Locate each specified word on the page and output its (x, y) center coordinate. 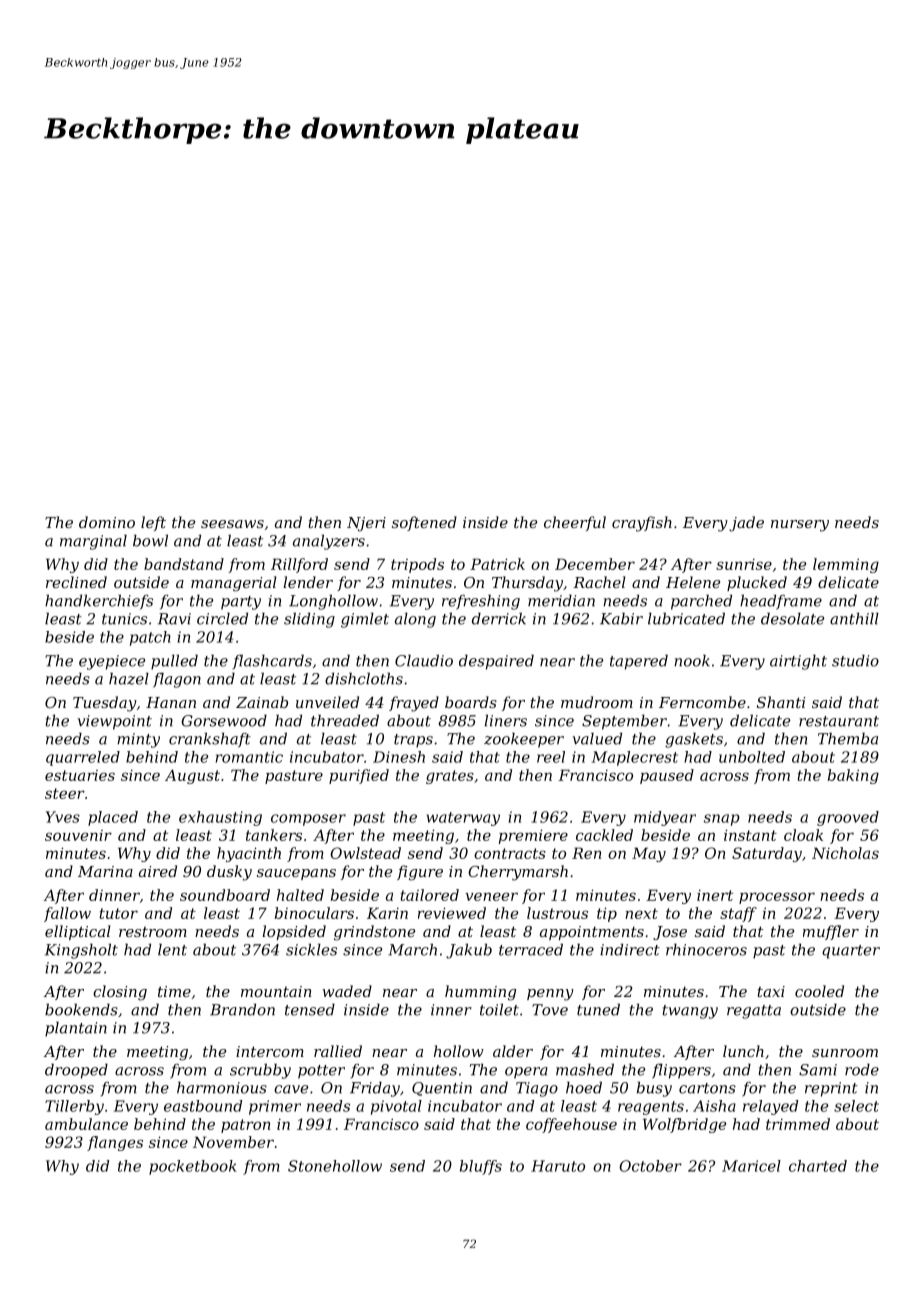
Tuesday (104, 704)
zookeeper (524, 740)
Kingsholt (81, 951)
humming (480, 993)
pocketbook (192, 1167)
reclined (76, 582)
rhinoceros (706, 949)
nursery (800, 526)
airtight (798, 662)
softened (424, 523)
